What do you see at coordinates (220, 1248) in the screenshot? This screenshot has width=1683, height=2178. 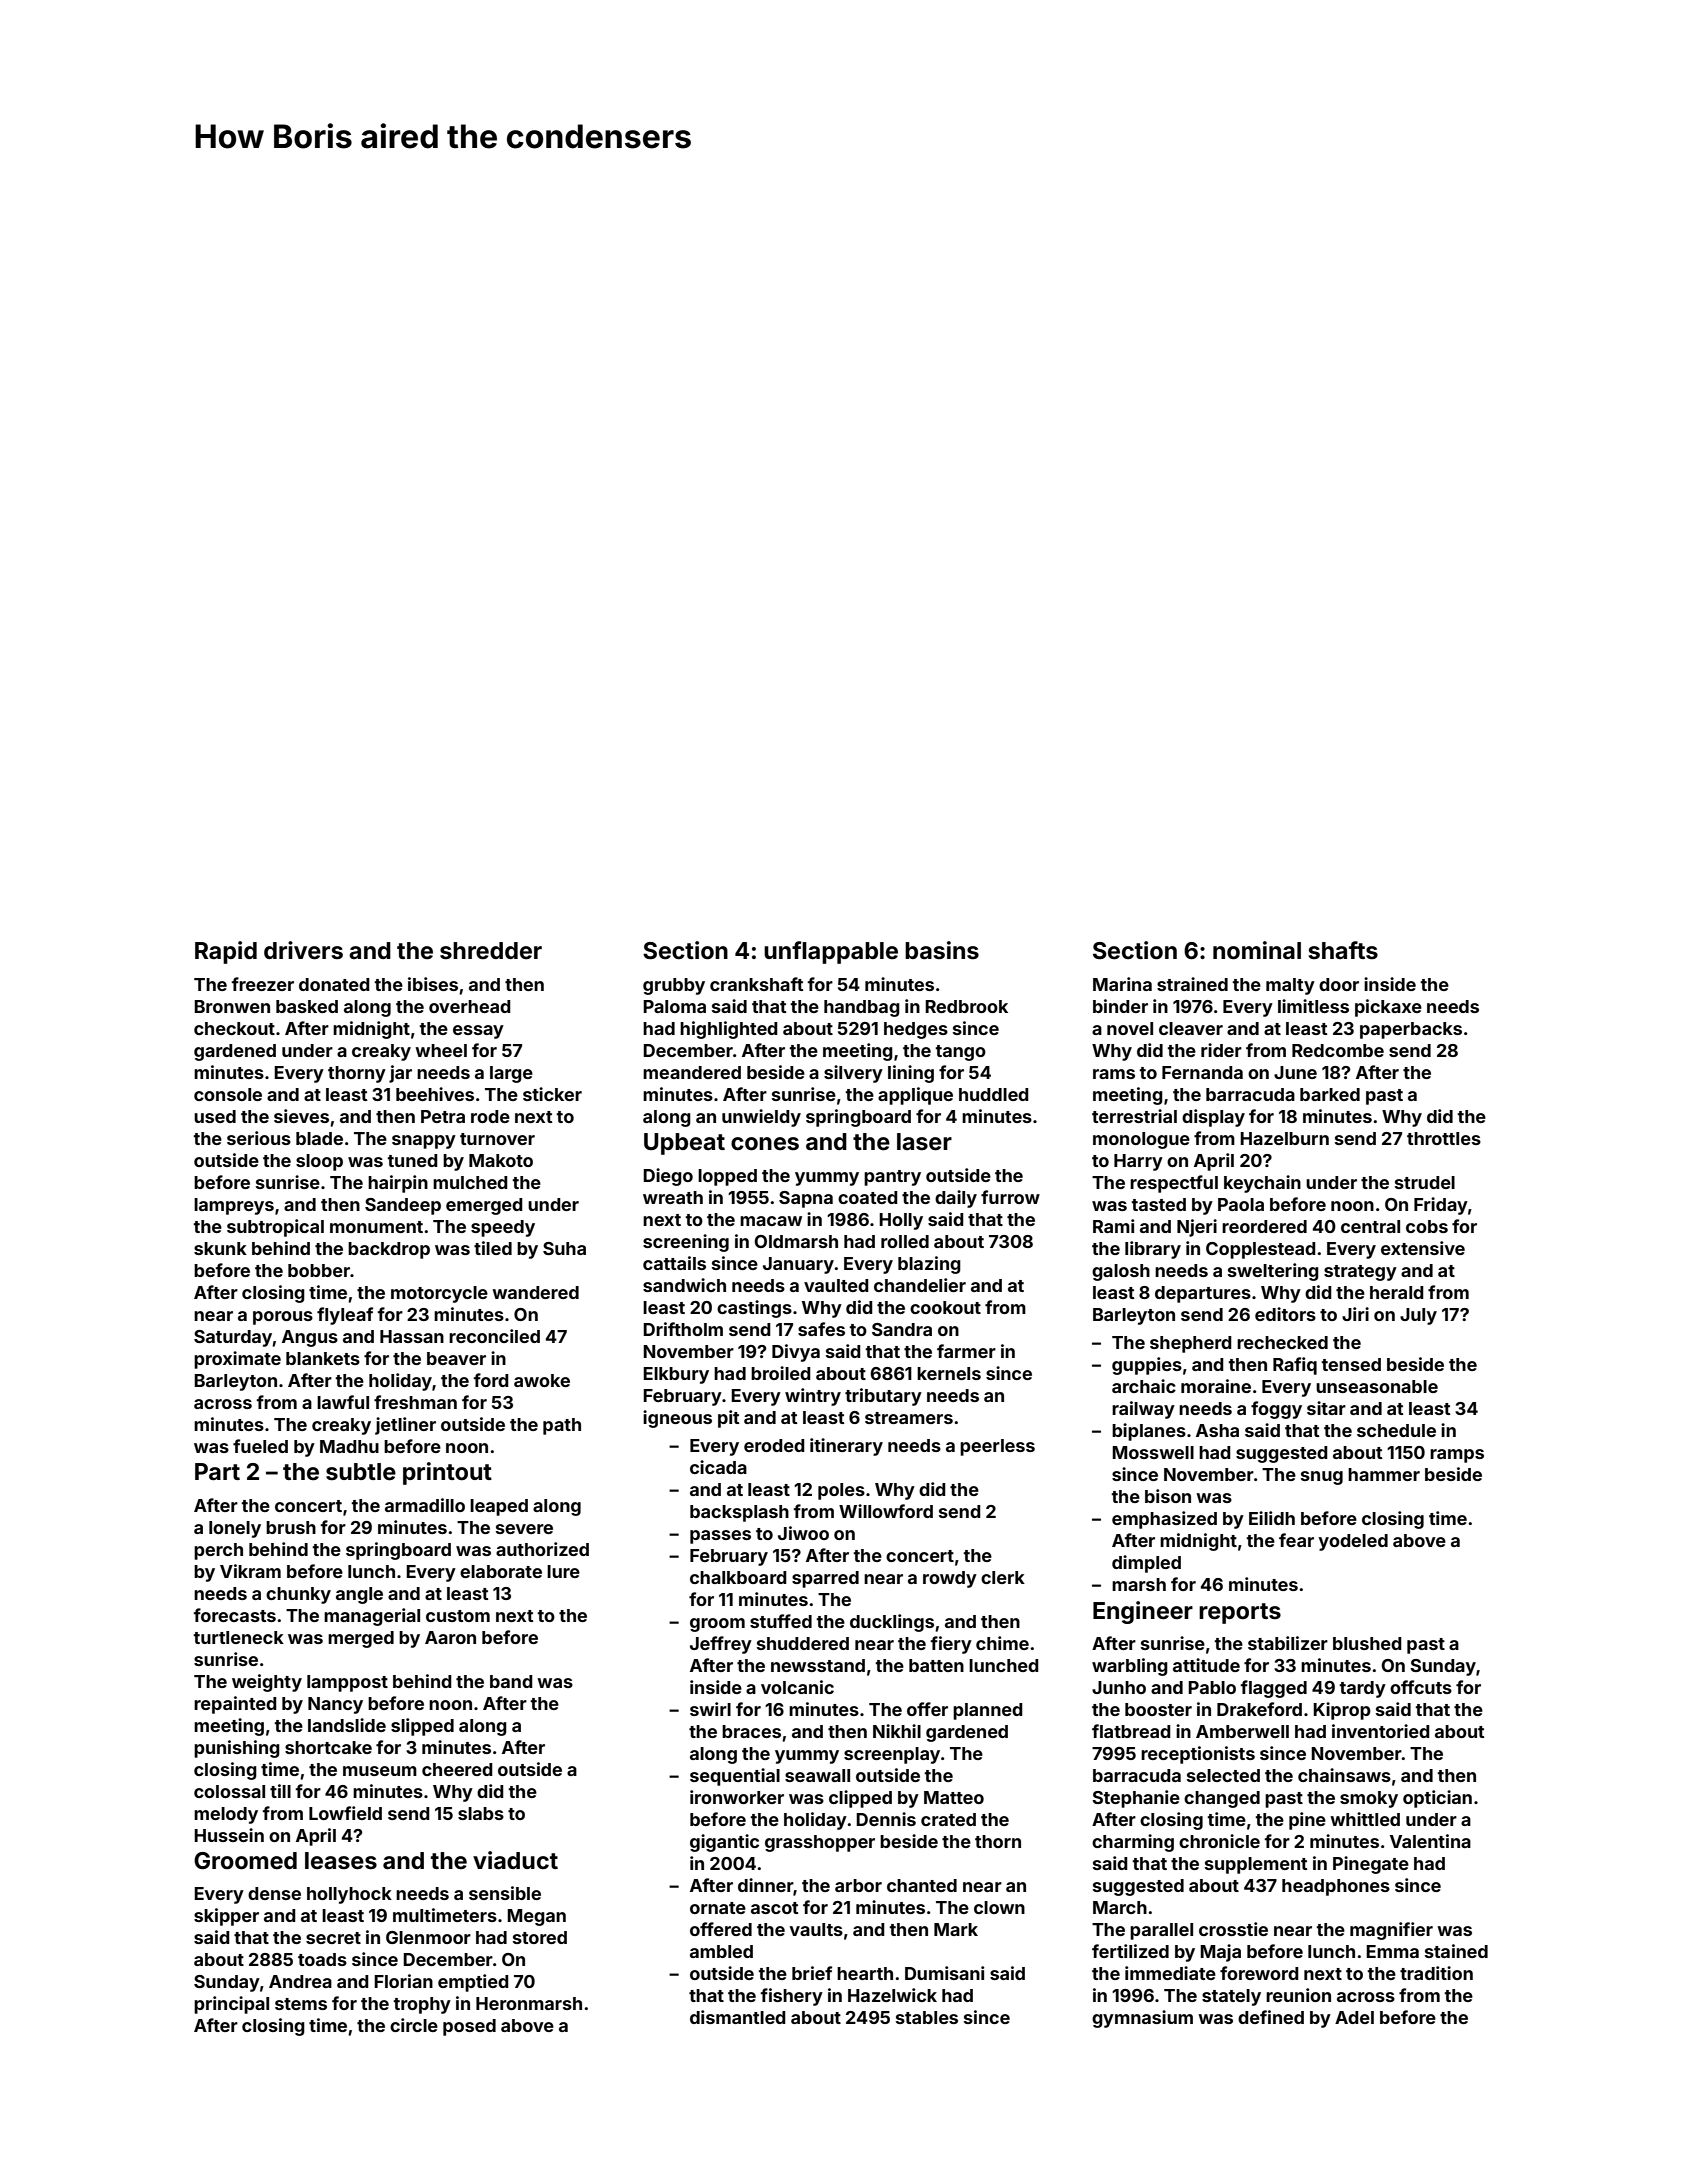 I see `skunk` at bounding box center [220, 1248].
